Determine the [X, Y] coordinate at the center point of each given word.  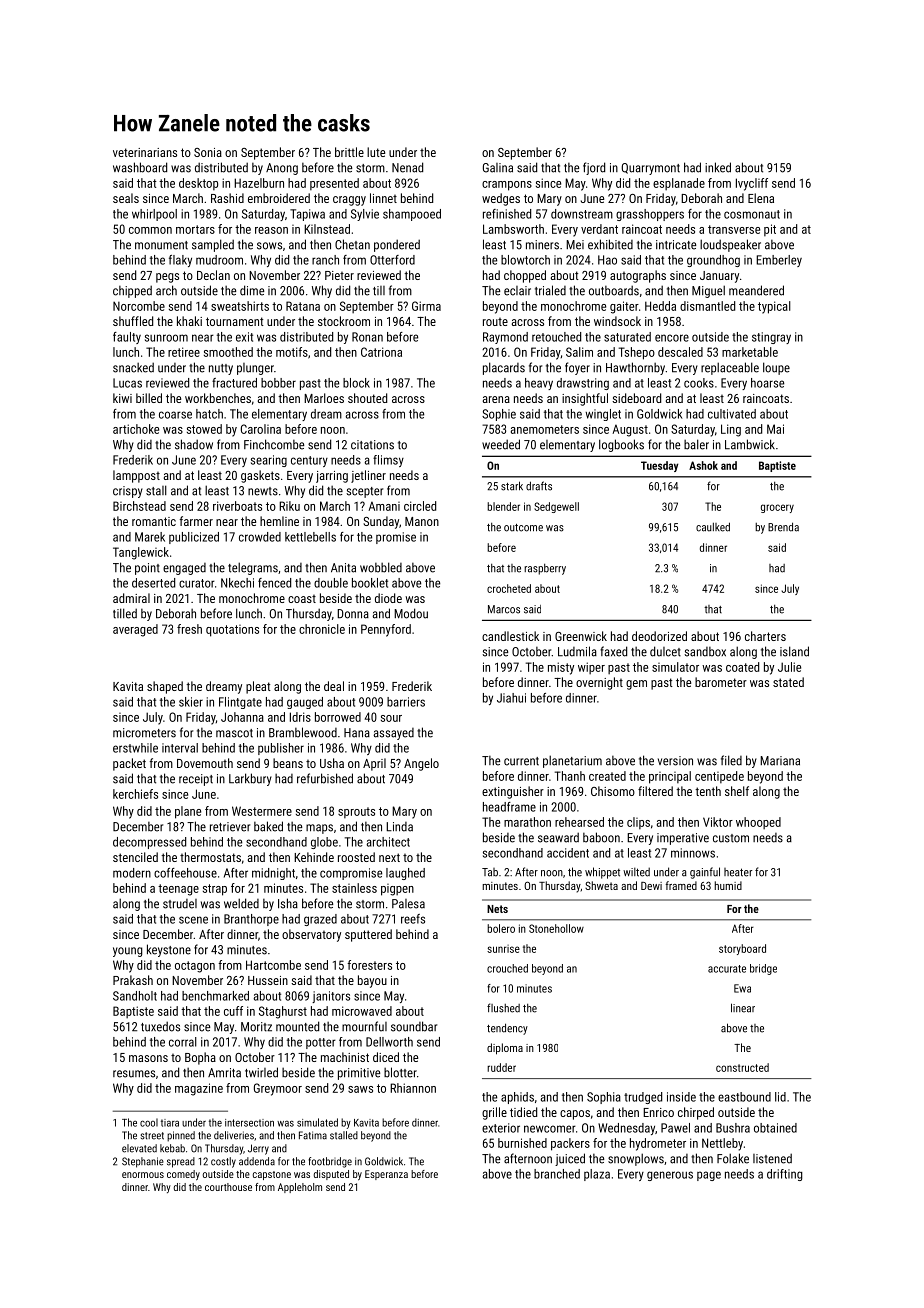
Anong [282, 169]
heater [738, 872]
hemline [279, 521]
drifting [785, 1175]
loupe [776, 368]
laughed [405, 874]
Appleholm [300, 1188]
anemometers [545, 429]
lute [376, 152]
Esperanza [386, 1175]
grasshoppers [650, 215]
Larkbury [250, 779]
